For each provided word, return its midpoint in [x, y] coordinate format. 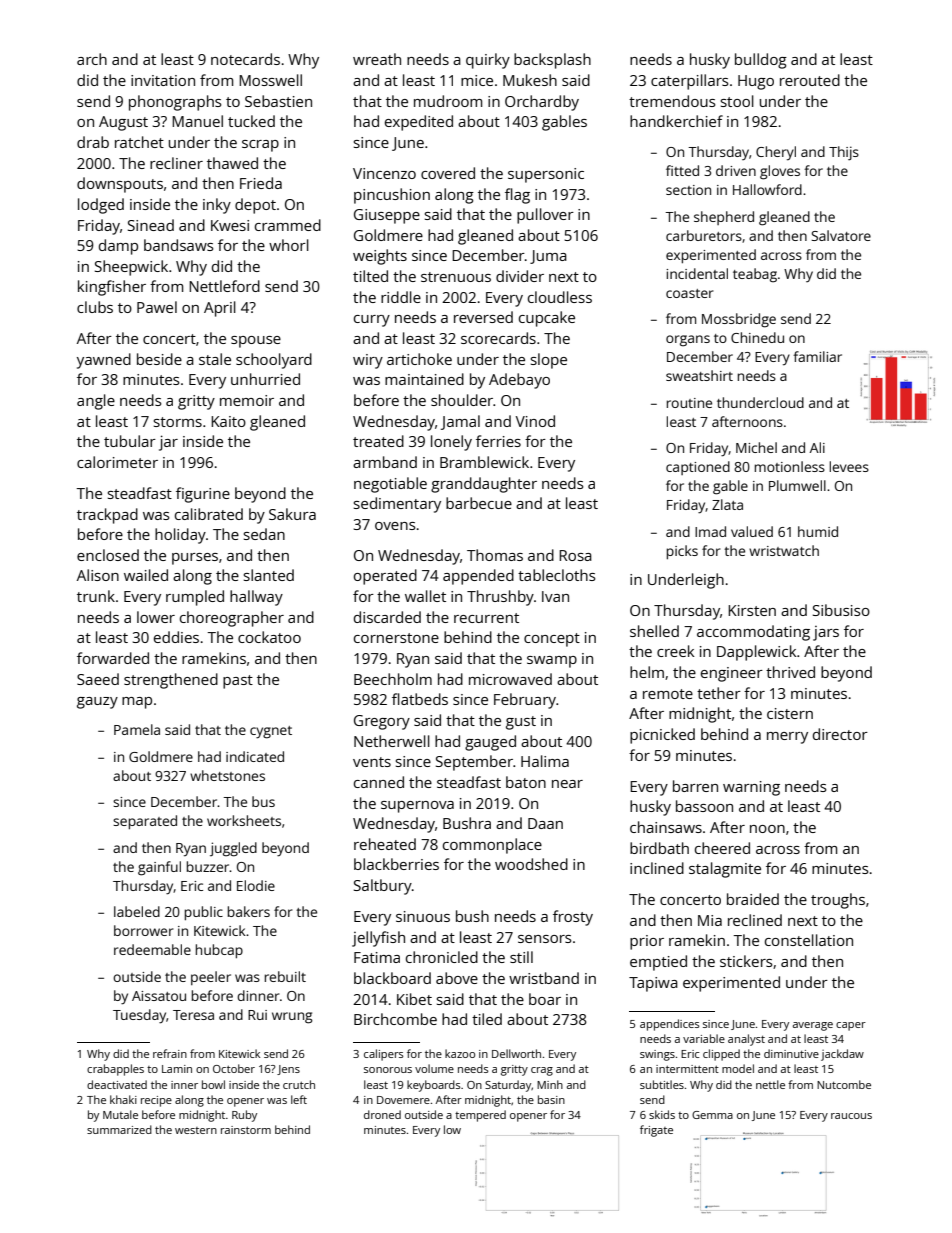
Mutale [120, 1114]
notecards [245, 59]
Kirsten [752, 610]
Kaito [228, 421]
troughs [838, 901]
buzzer [208, 866]
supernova [417, 807]
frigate [656, 1131]
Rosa [575, 555]
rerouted [810, 80]
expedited [419, 123]
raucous [851, 1116]
